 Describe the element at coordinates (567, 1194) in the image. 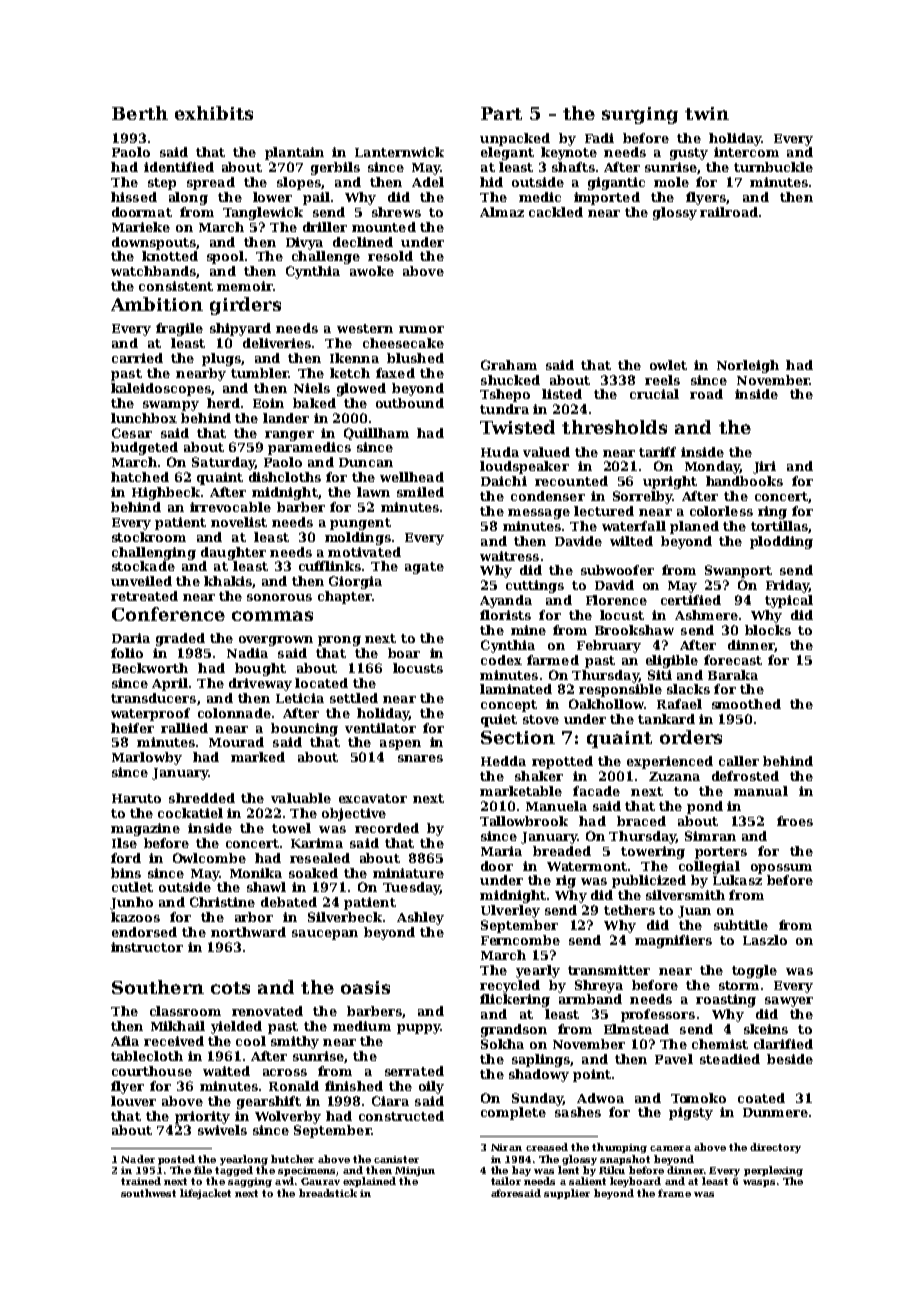

I see `supplier` at that location.
